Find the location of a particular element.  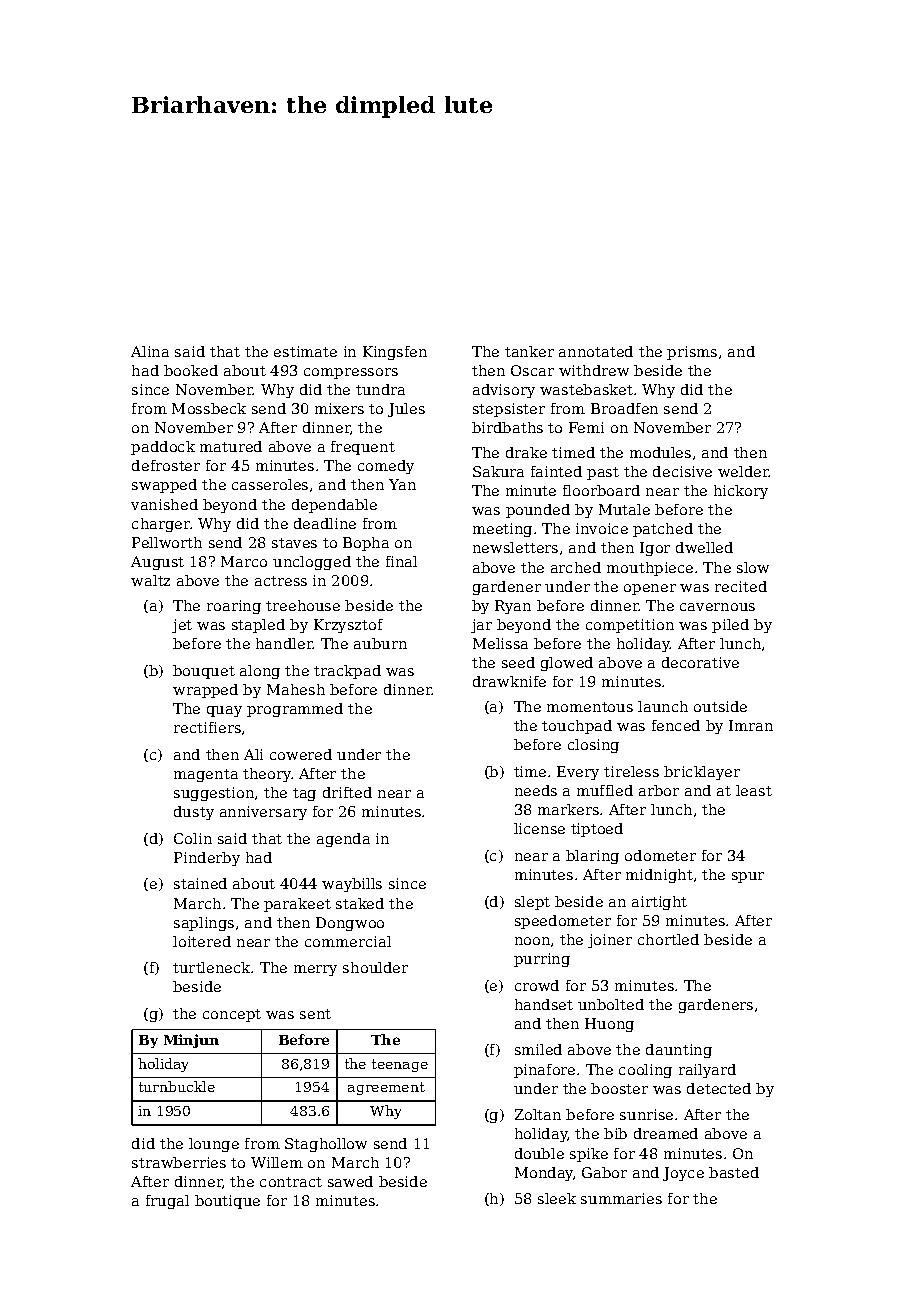

odometer is located at coordinates (660, 855).
